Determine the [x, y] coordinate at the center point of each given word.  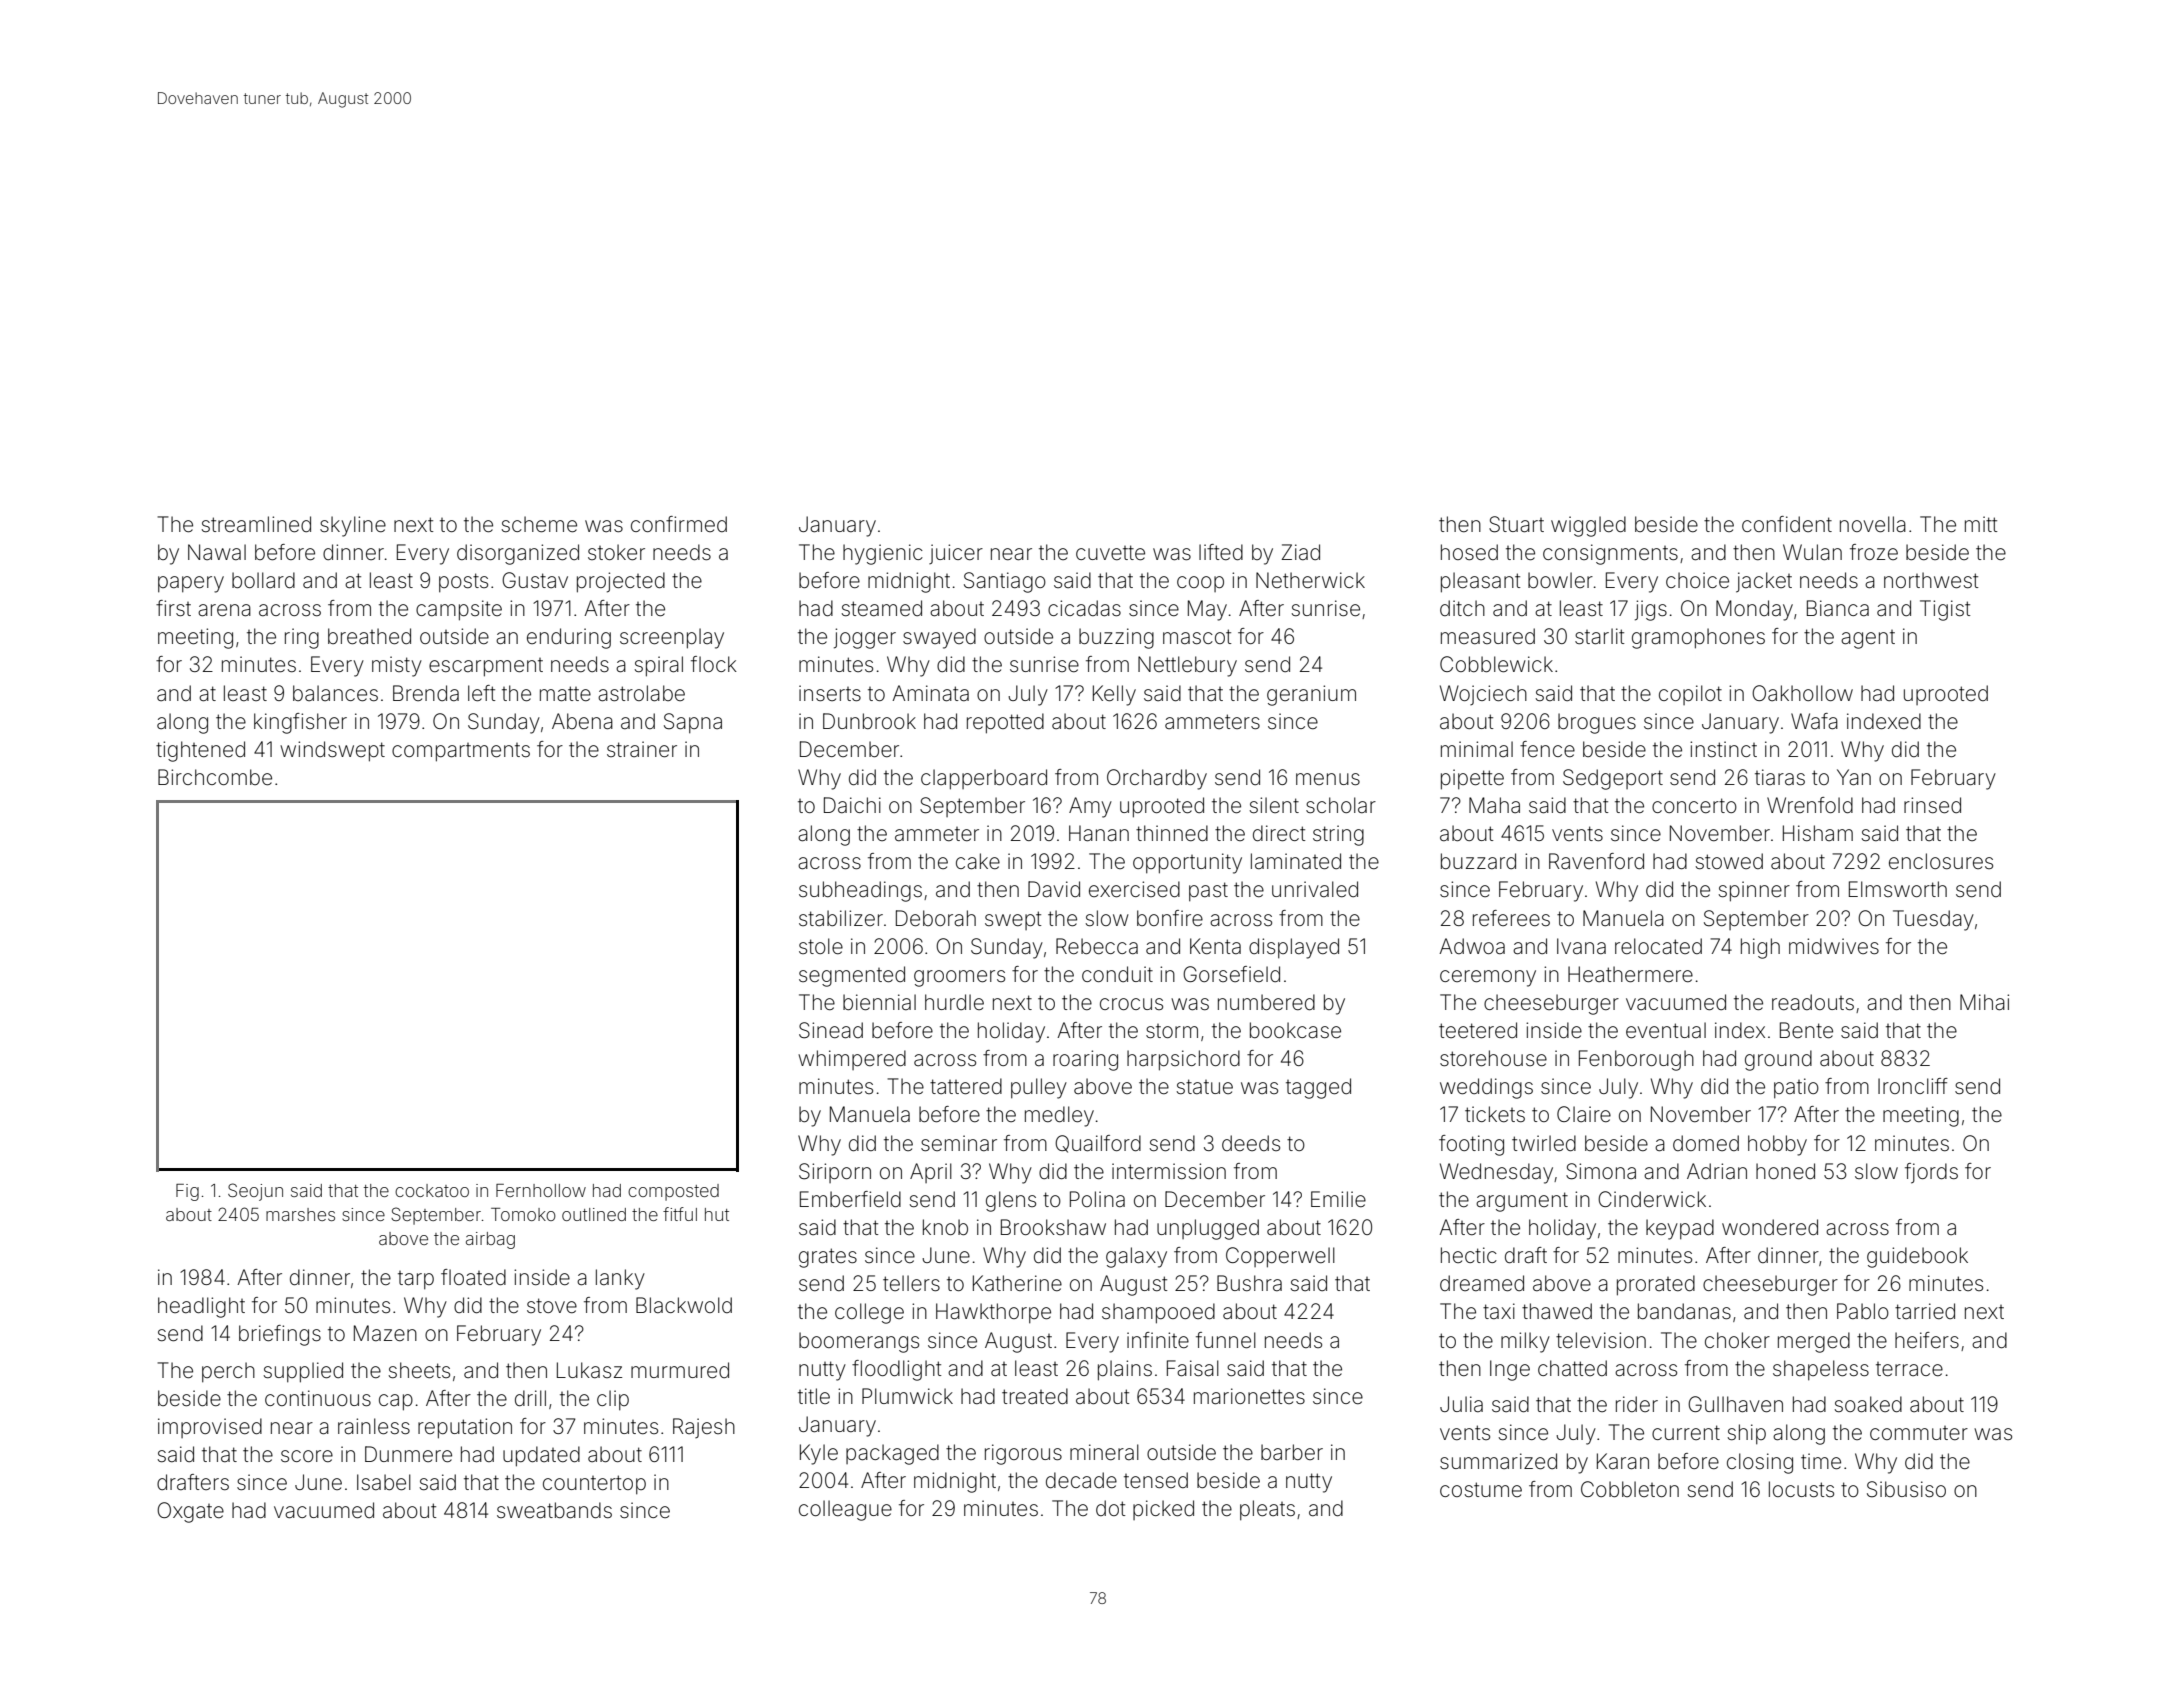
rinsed [1932, 805]
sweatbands [554, 1510]
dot [1111, 1508]
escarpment [486, 667]
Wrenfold [1810, 805]
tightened [200, 751]
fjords [1931, 1173]
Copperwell [1280, 1257]
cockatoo [432, 1190]
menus [1328, 779]
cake [978, 861]
